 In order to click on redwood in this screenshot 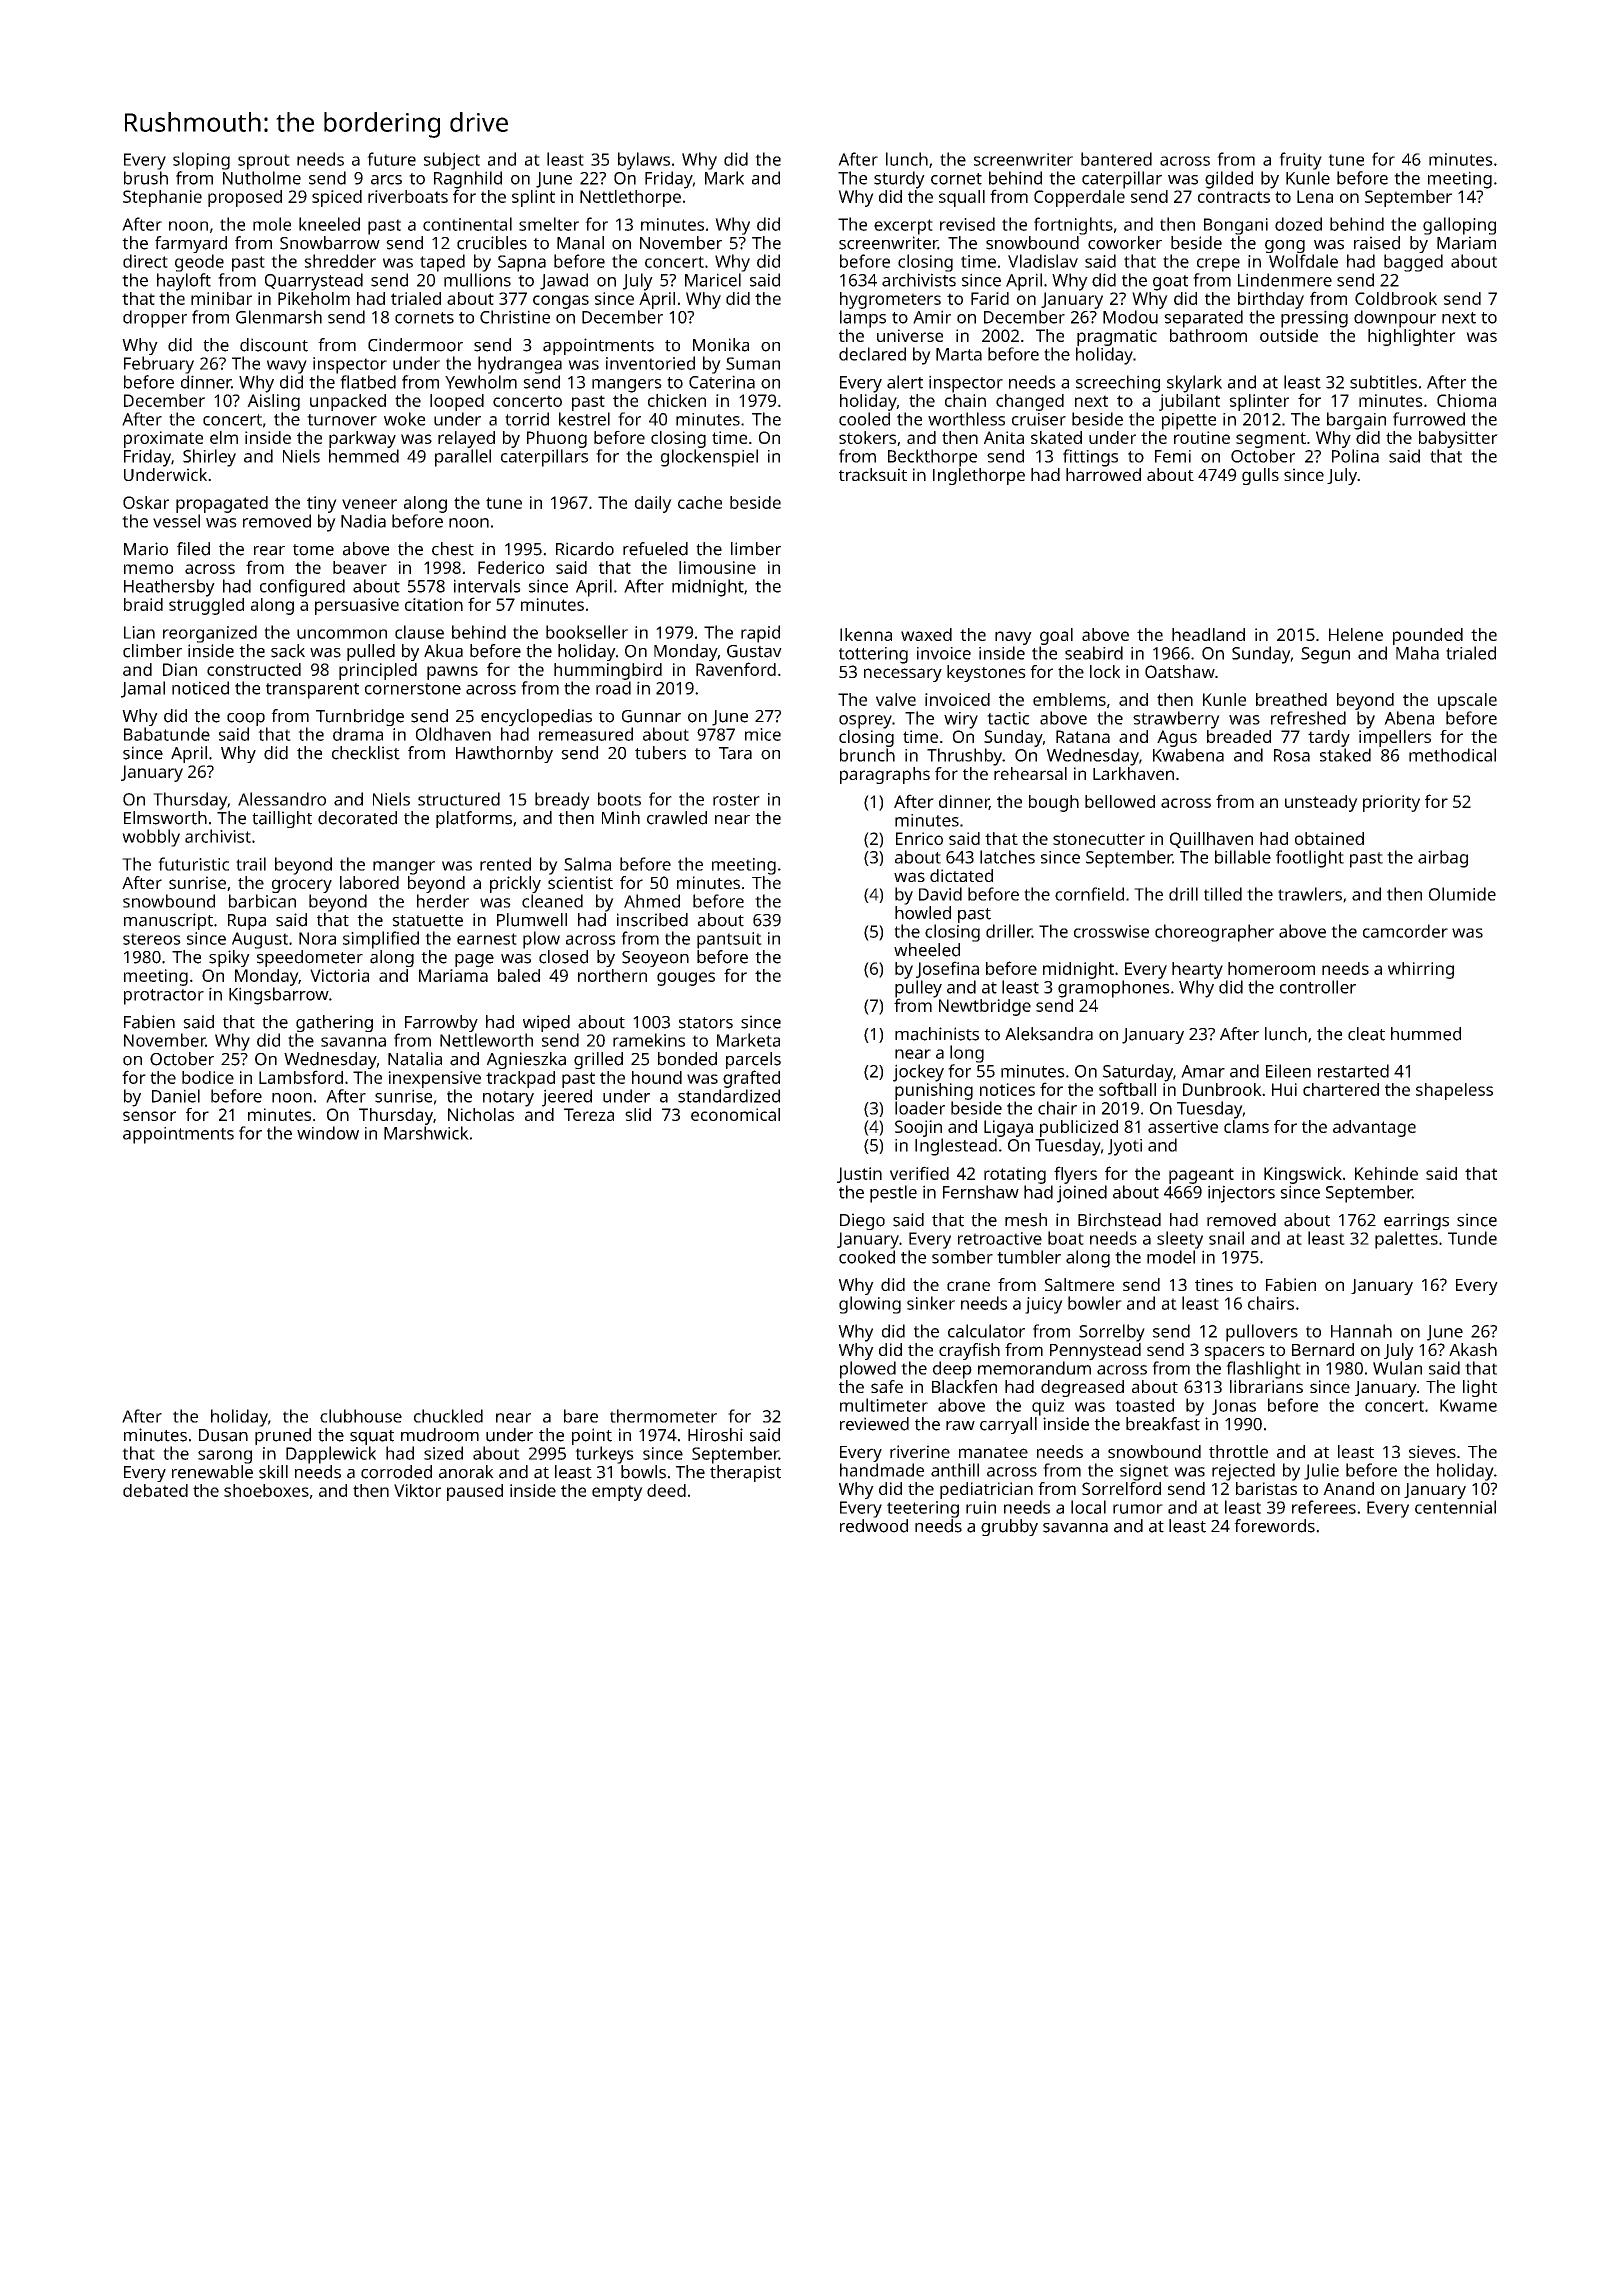, I will do `click(874, 1526)`.
